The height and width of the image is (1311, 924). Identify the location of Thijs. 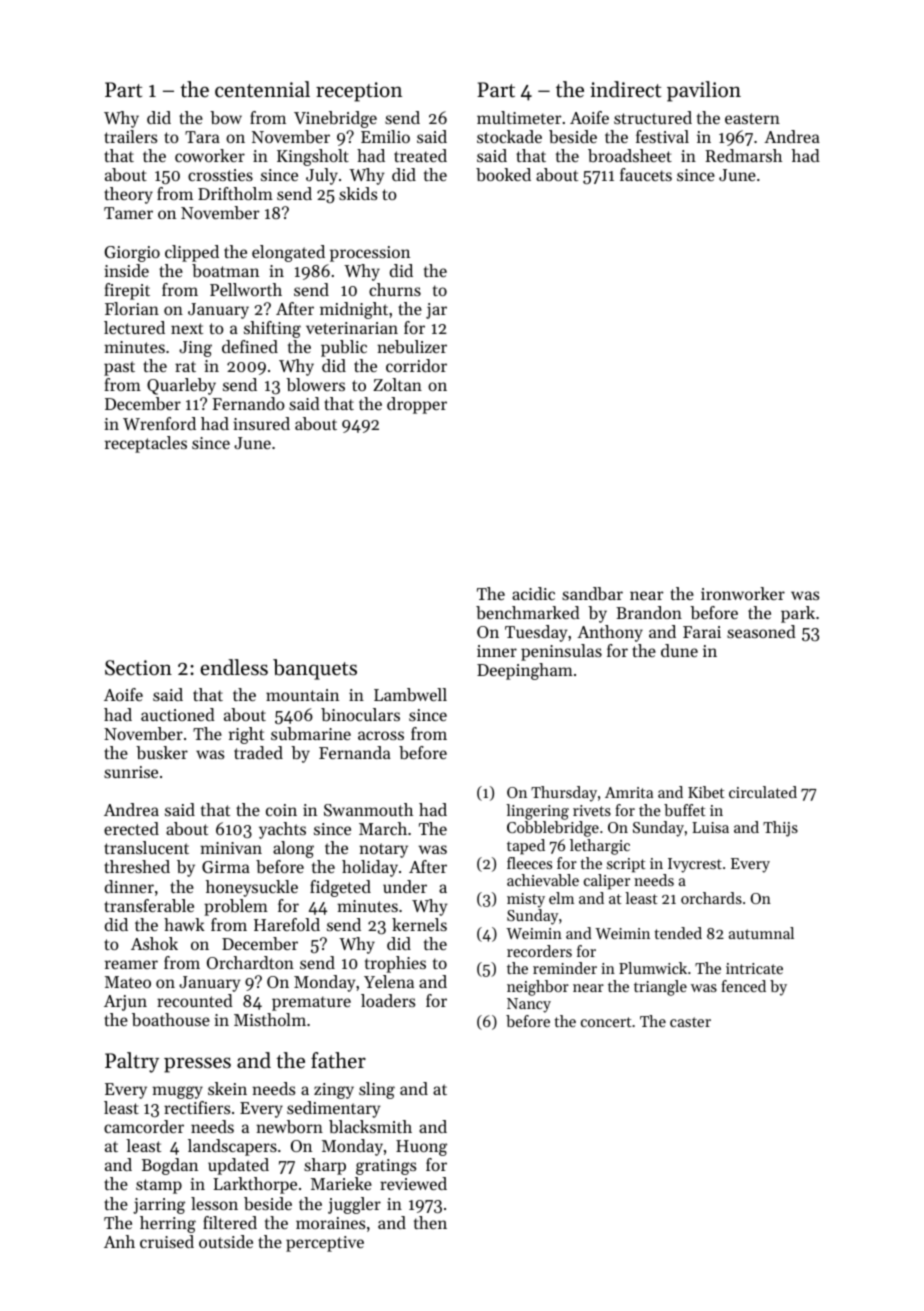
(780, 829).
